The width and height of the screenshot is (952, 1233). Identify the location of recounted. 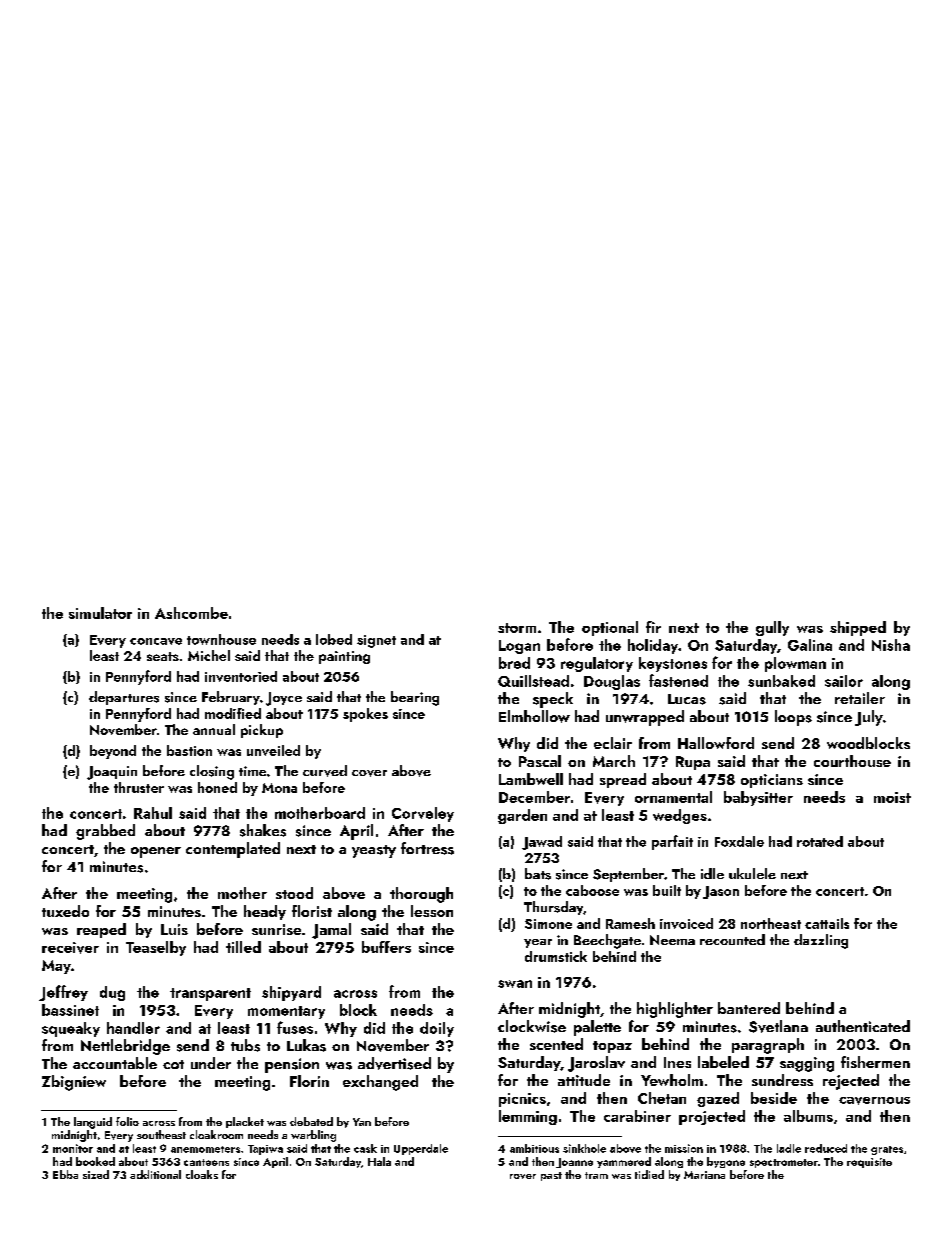
(732, 939).
